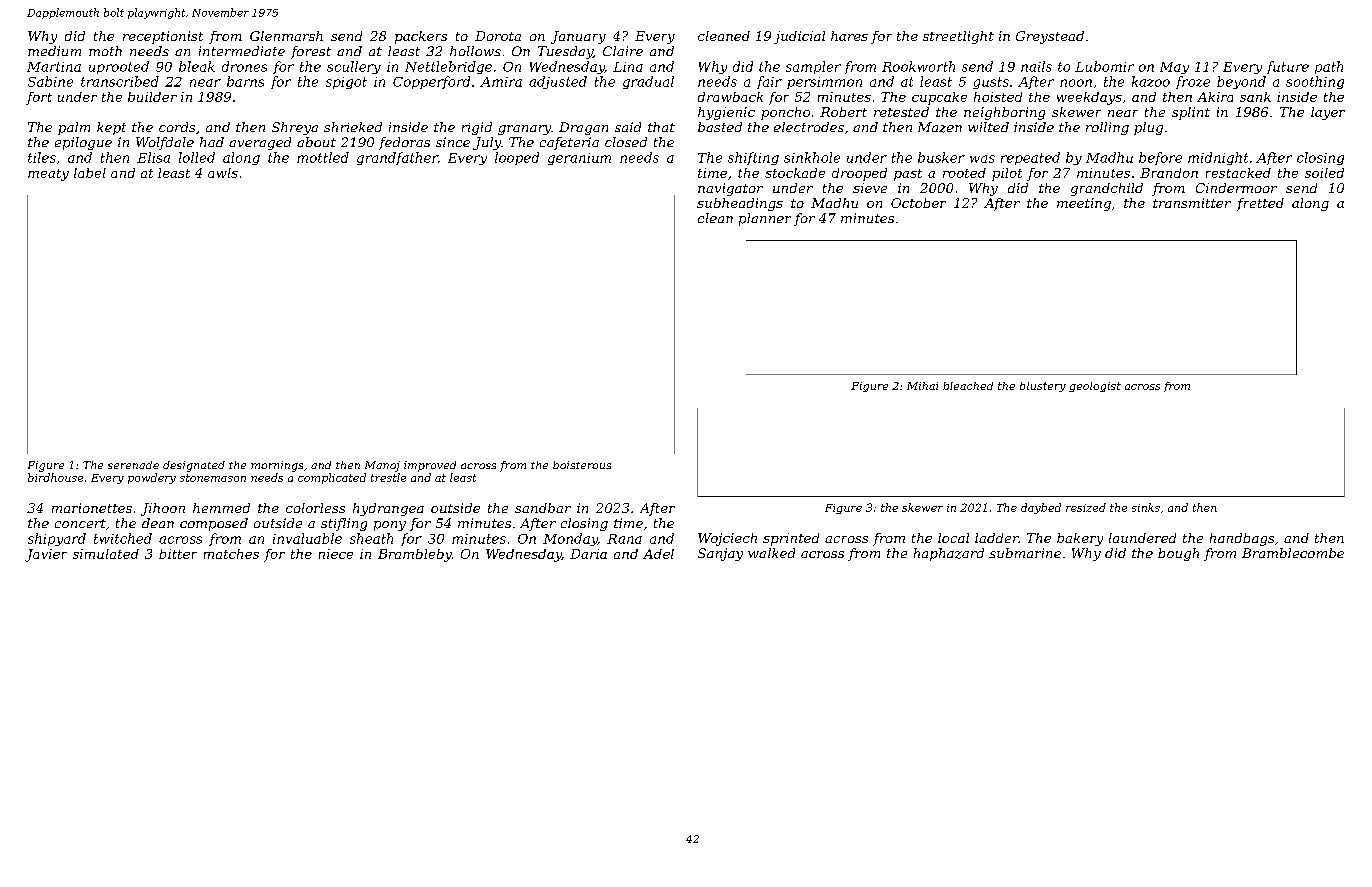  Describe the element at coordinates (753, 158) in the image. I see `shifting` at that location.
